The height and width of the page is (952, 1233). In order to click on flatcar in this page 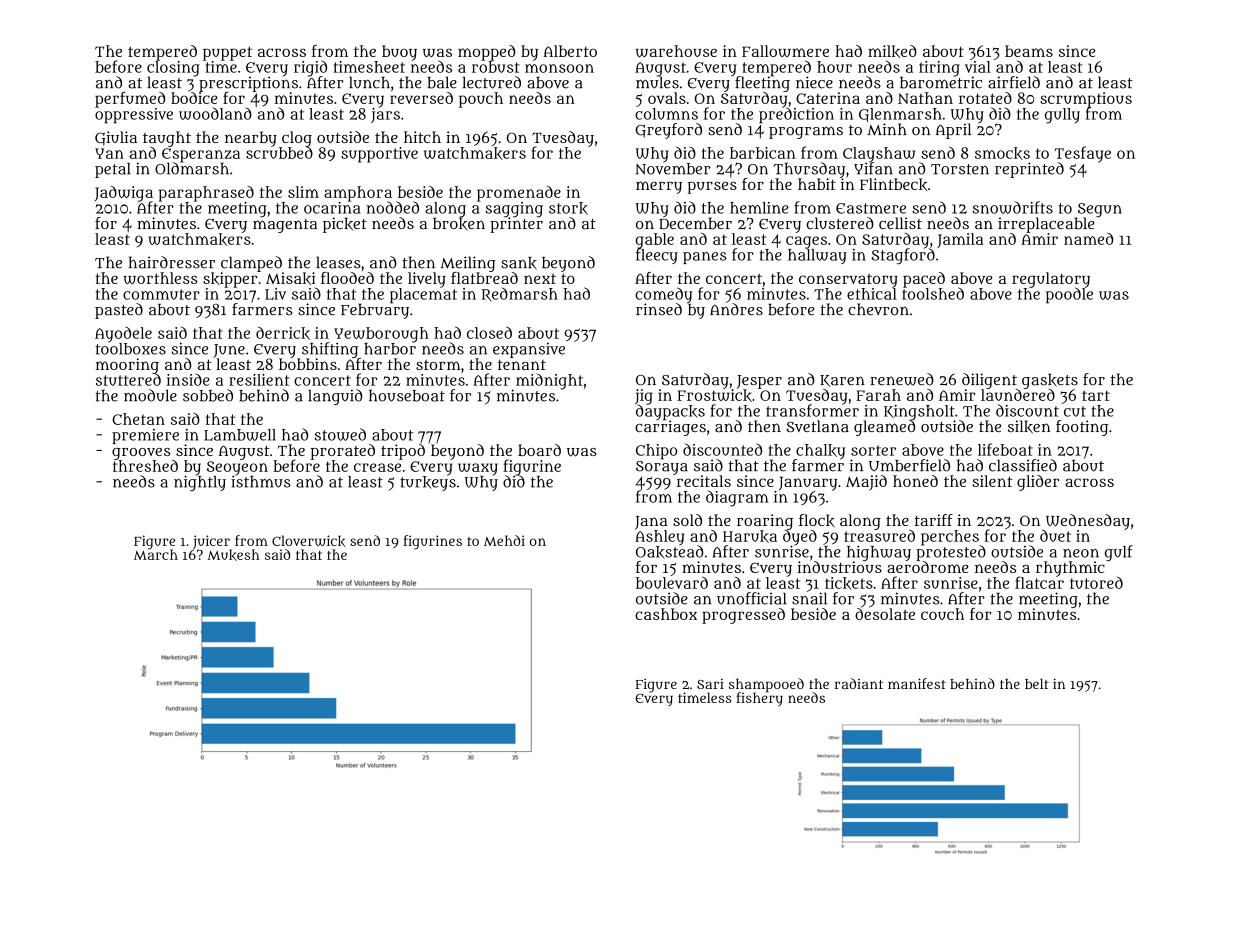, I will do `click(1039, 583)`.
